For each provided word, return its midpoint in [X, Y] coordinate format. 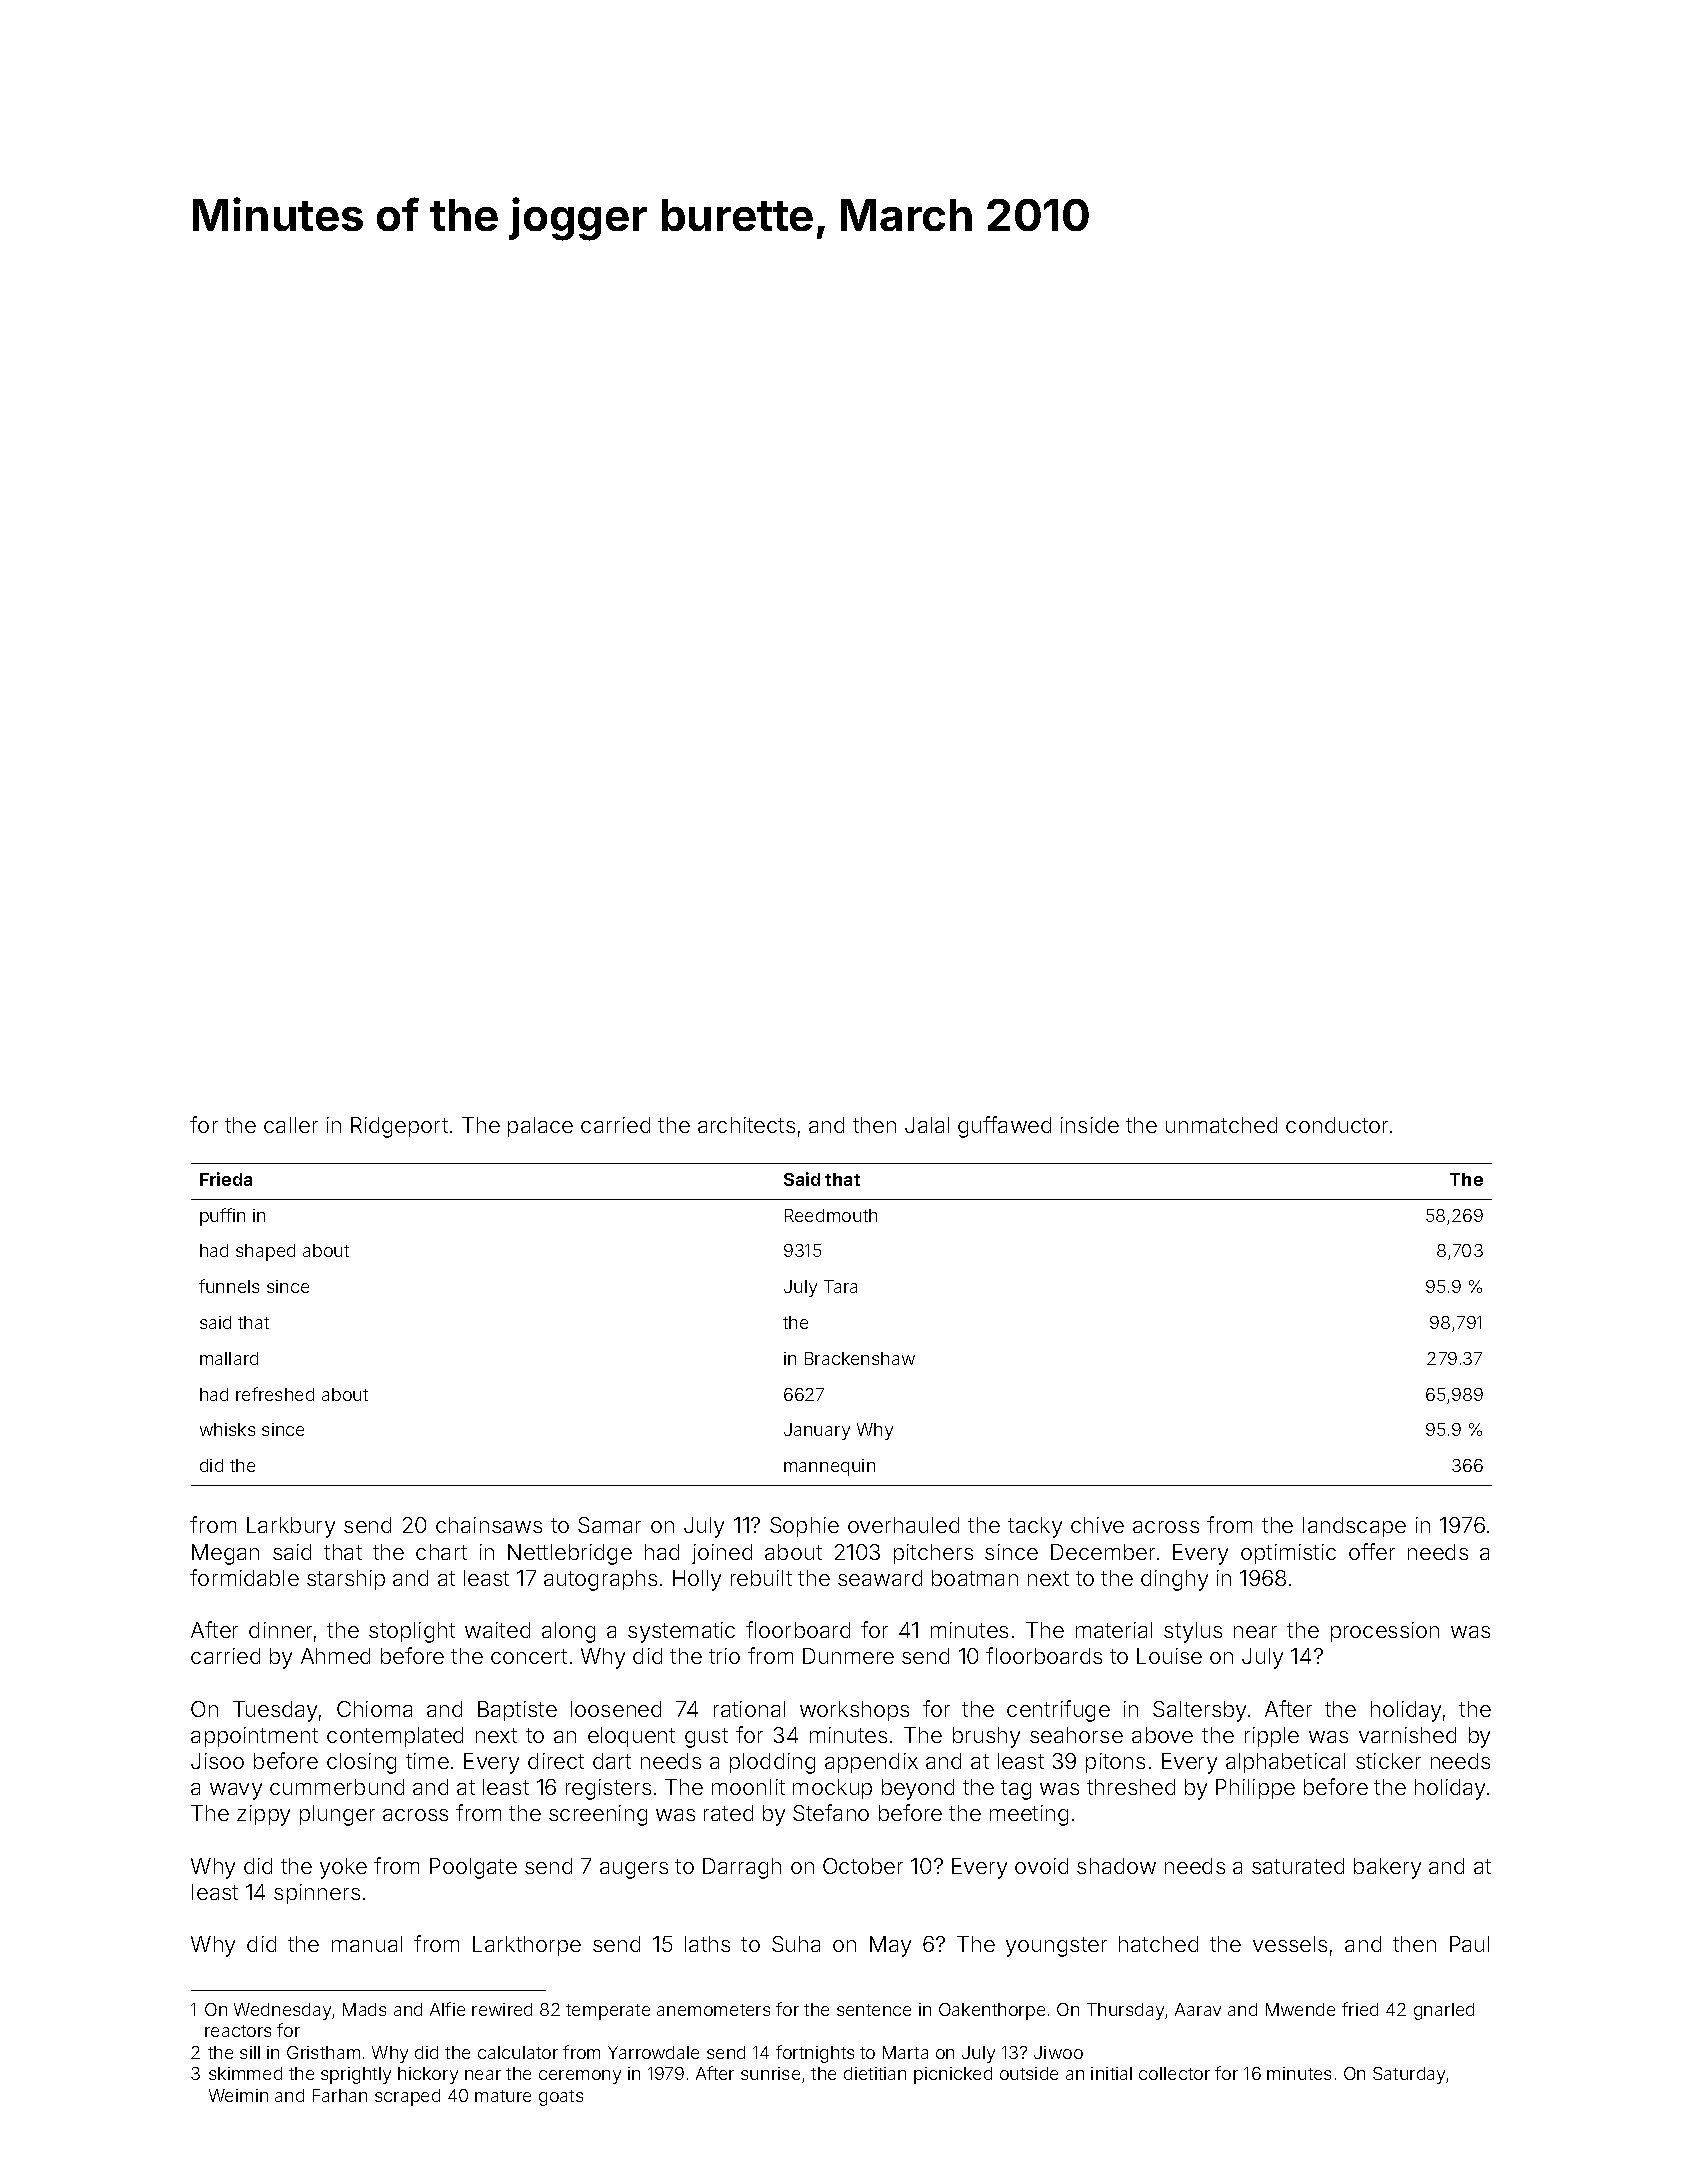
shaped [265, 1252]
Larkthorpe [527, 1946]
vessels [1290, 1944]
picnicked [953, 2075]
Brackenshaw [860, 1358]
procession [1385, 1632]
